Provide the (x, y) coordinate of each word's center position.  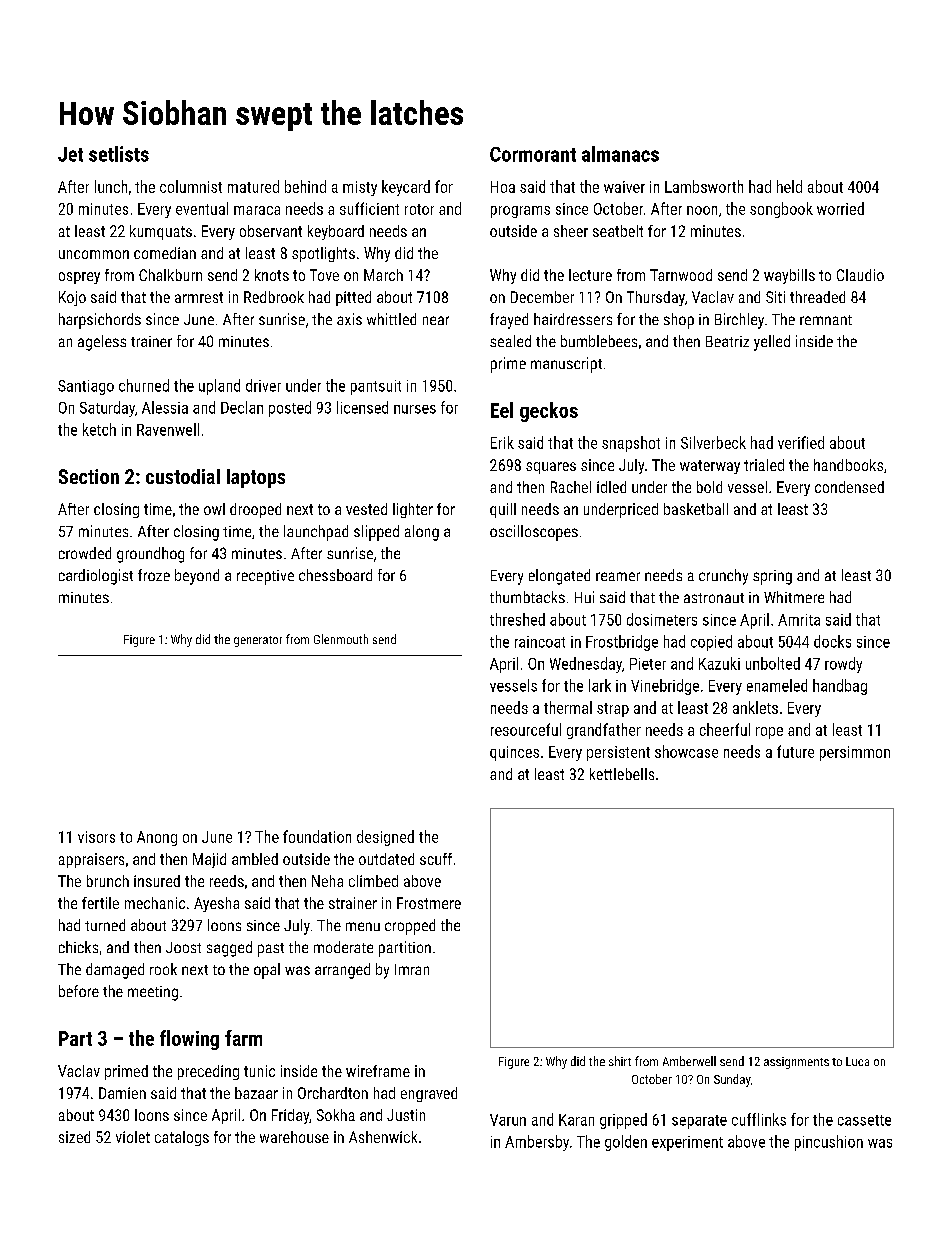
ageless (102, 343)
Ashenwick (383, 1137)
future (795, 751)
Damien (122, 1093)
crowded (85, 553)
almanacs (620, 154)
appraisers (91, 860)
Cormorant (533, 154)
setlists (119, 154)
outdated (386, 859)
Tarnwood (681, 275)
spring (772, 577)
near (436, 320)
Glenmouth (341, 639)
